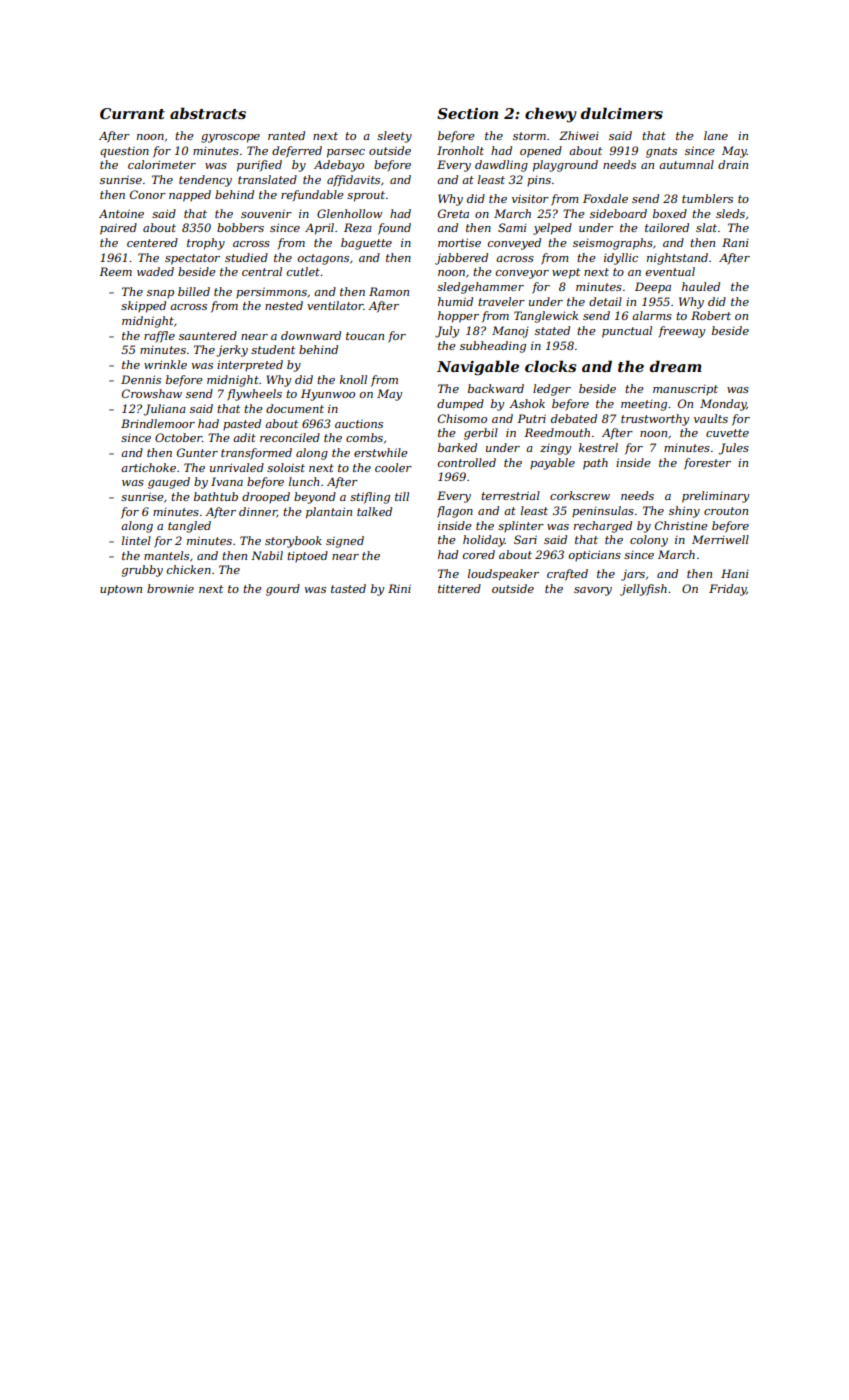 Image resolution: width=849 pixels, height=1400 pixels. I want to click on Section, so click(467, 113).
